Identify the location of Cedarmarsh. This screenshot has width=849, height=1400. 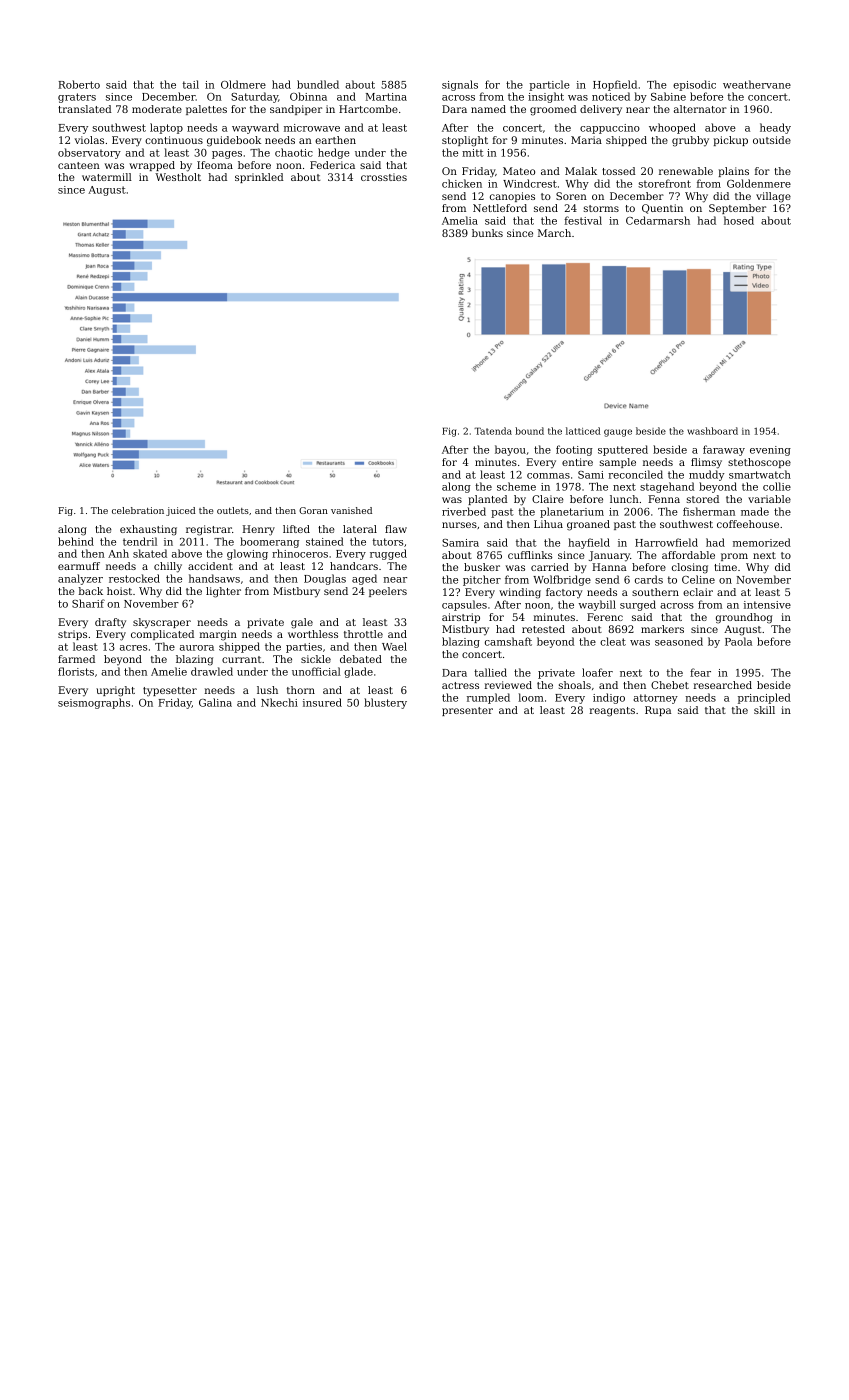
(658, 220).
